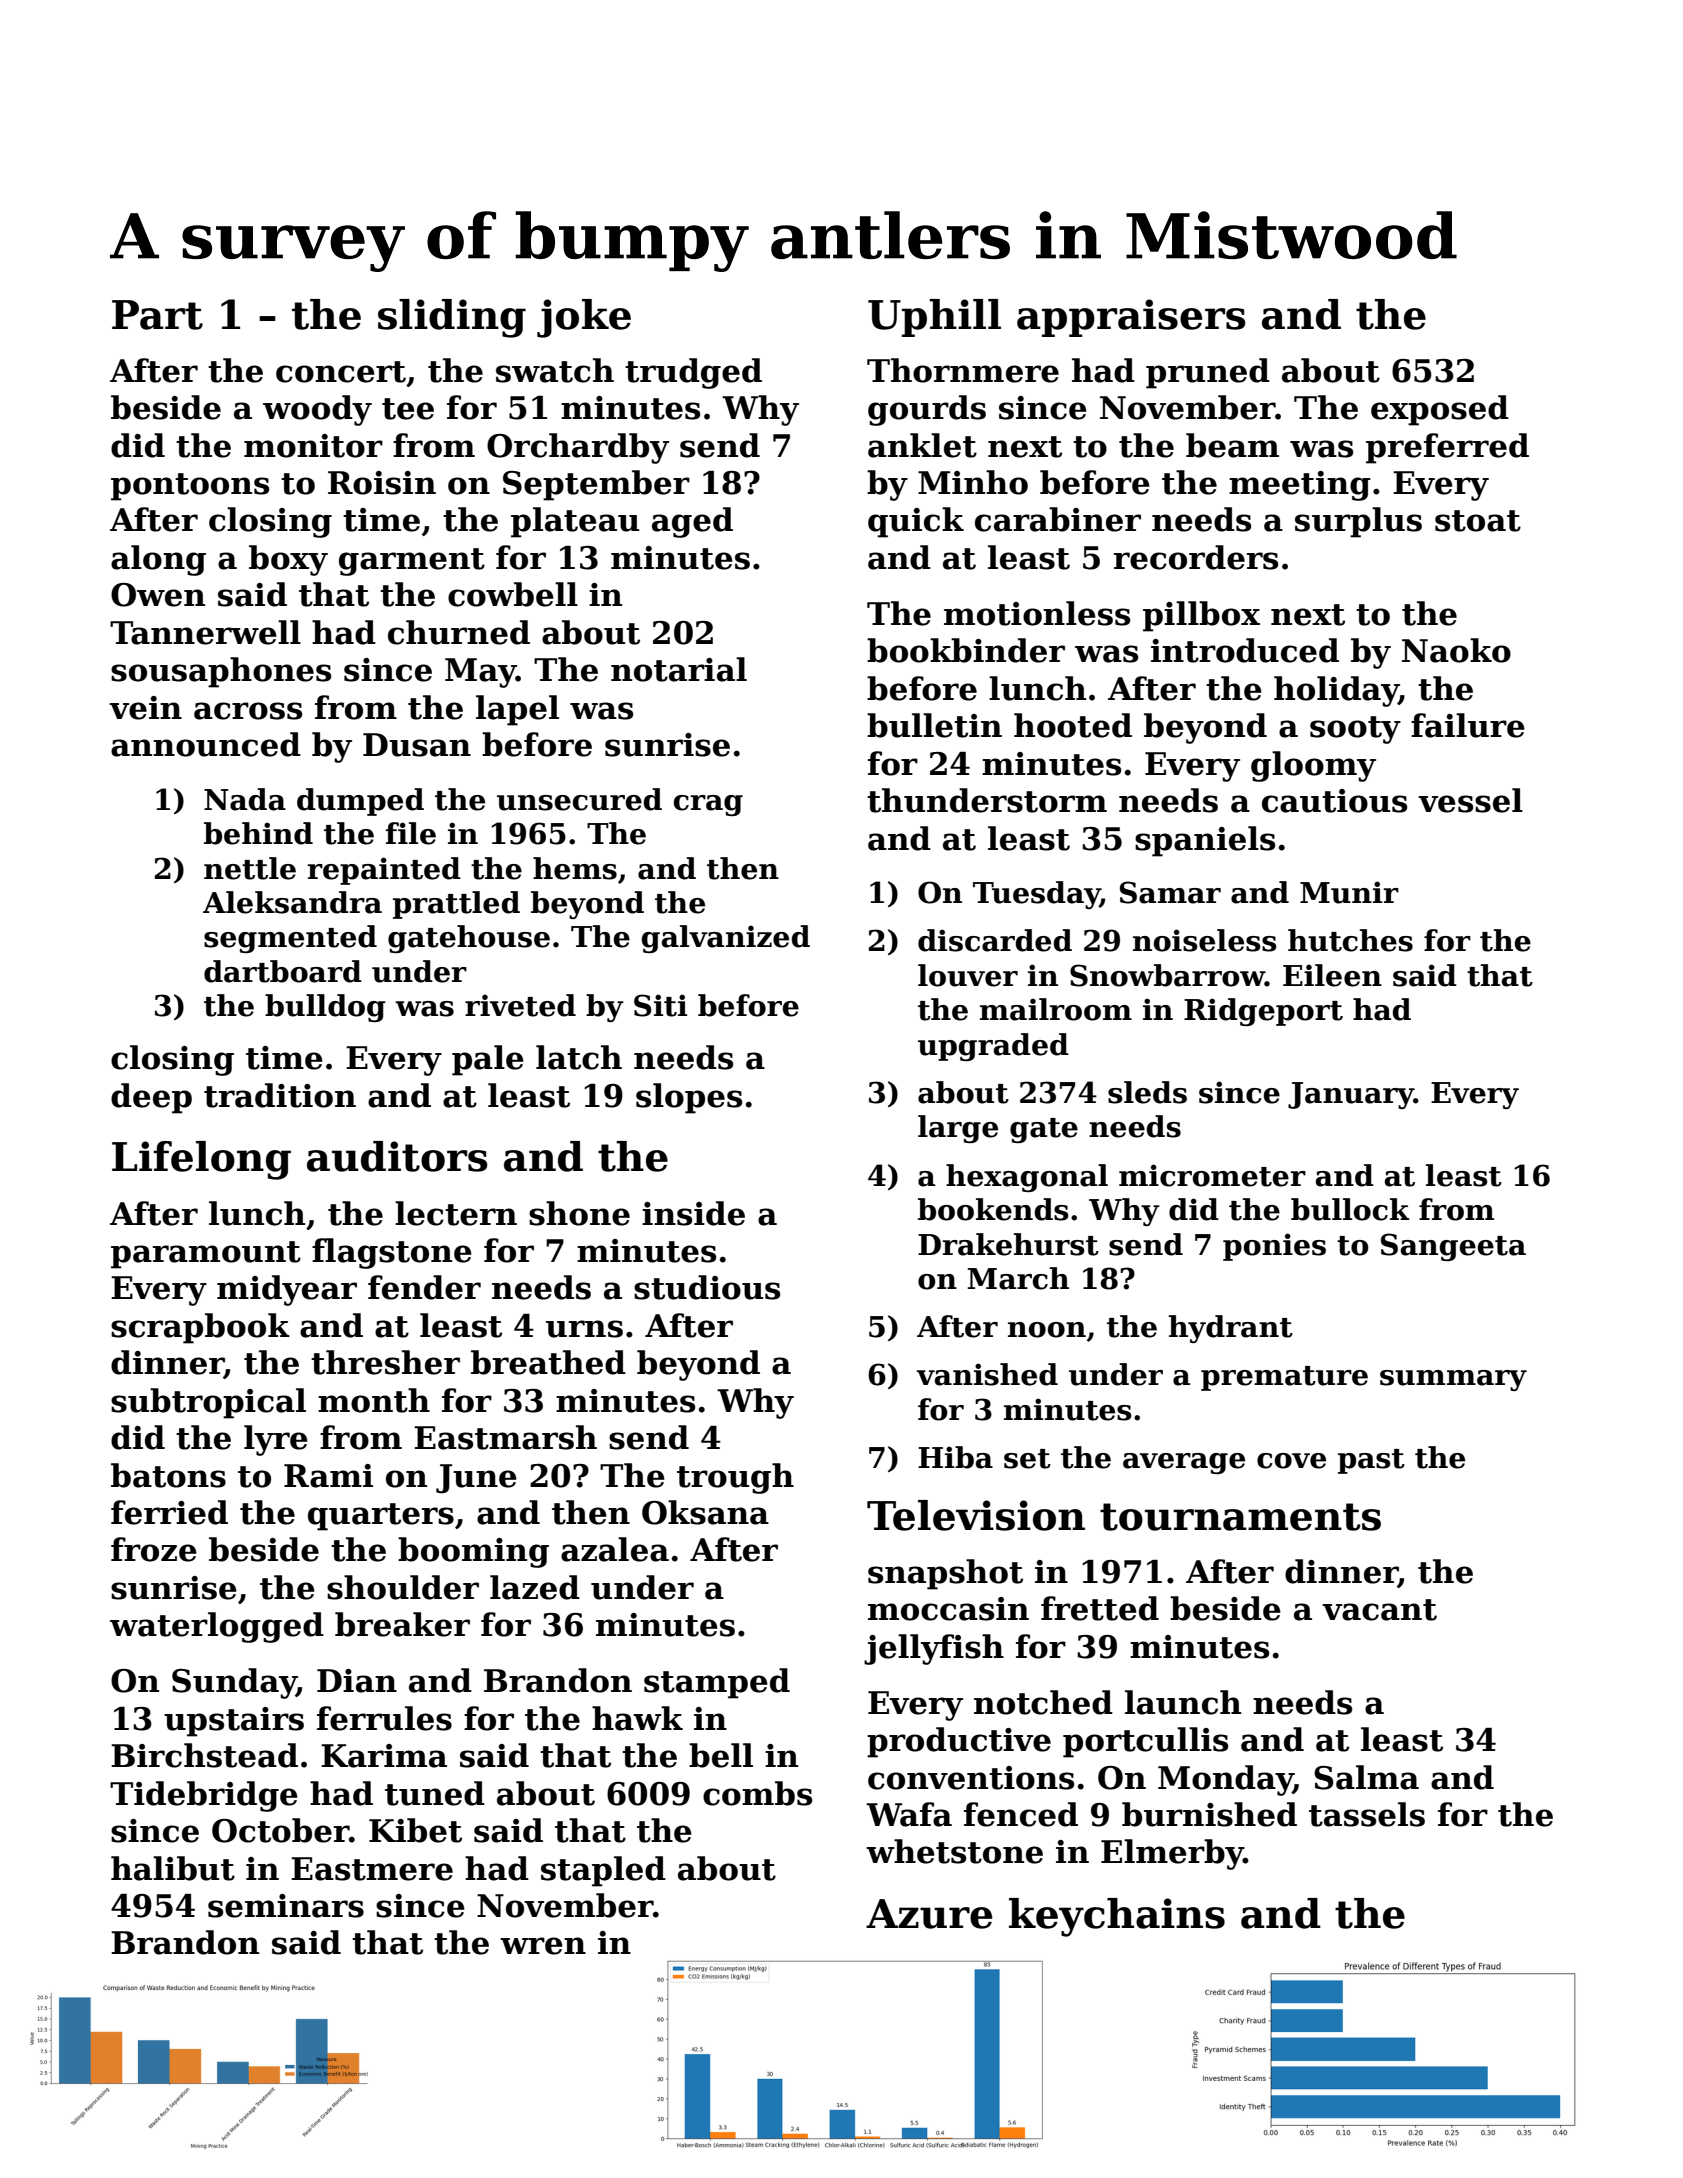 This screenshot has width=1683, height=2178. What do you see at coordinates (1447, 448) in the screenshot?
I see `preferred` at bounding box center [1447, 448].
